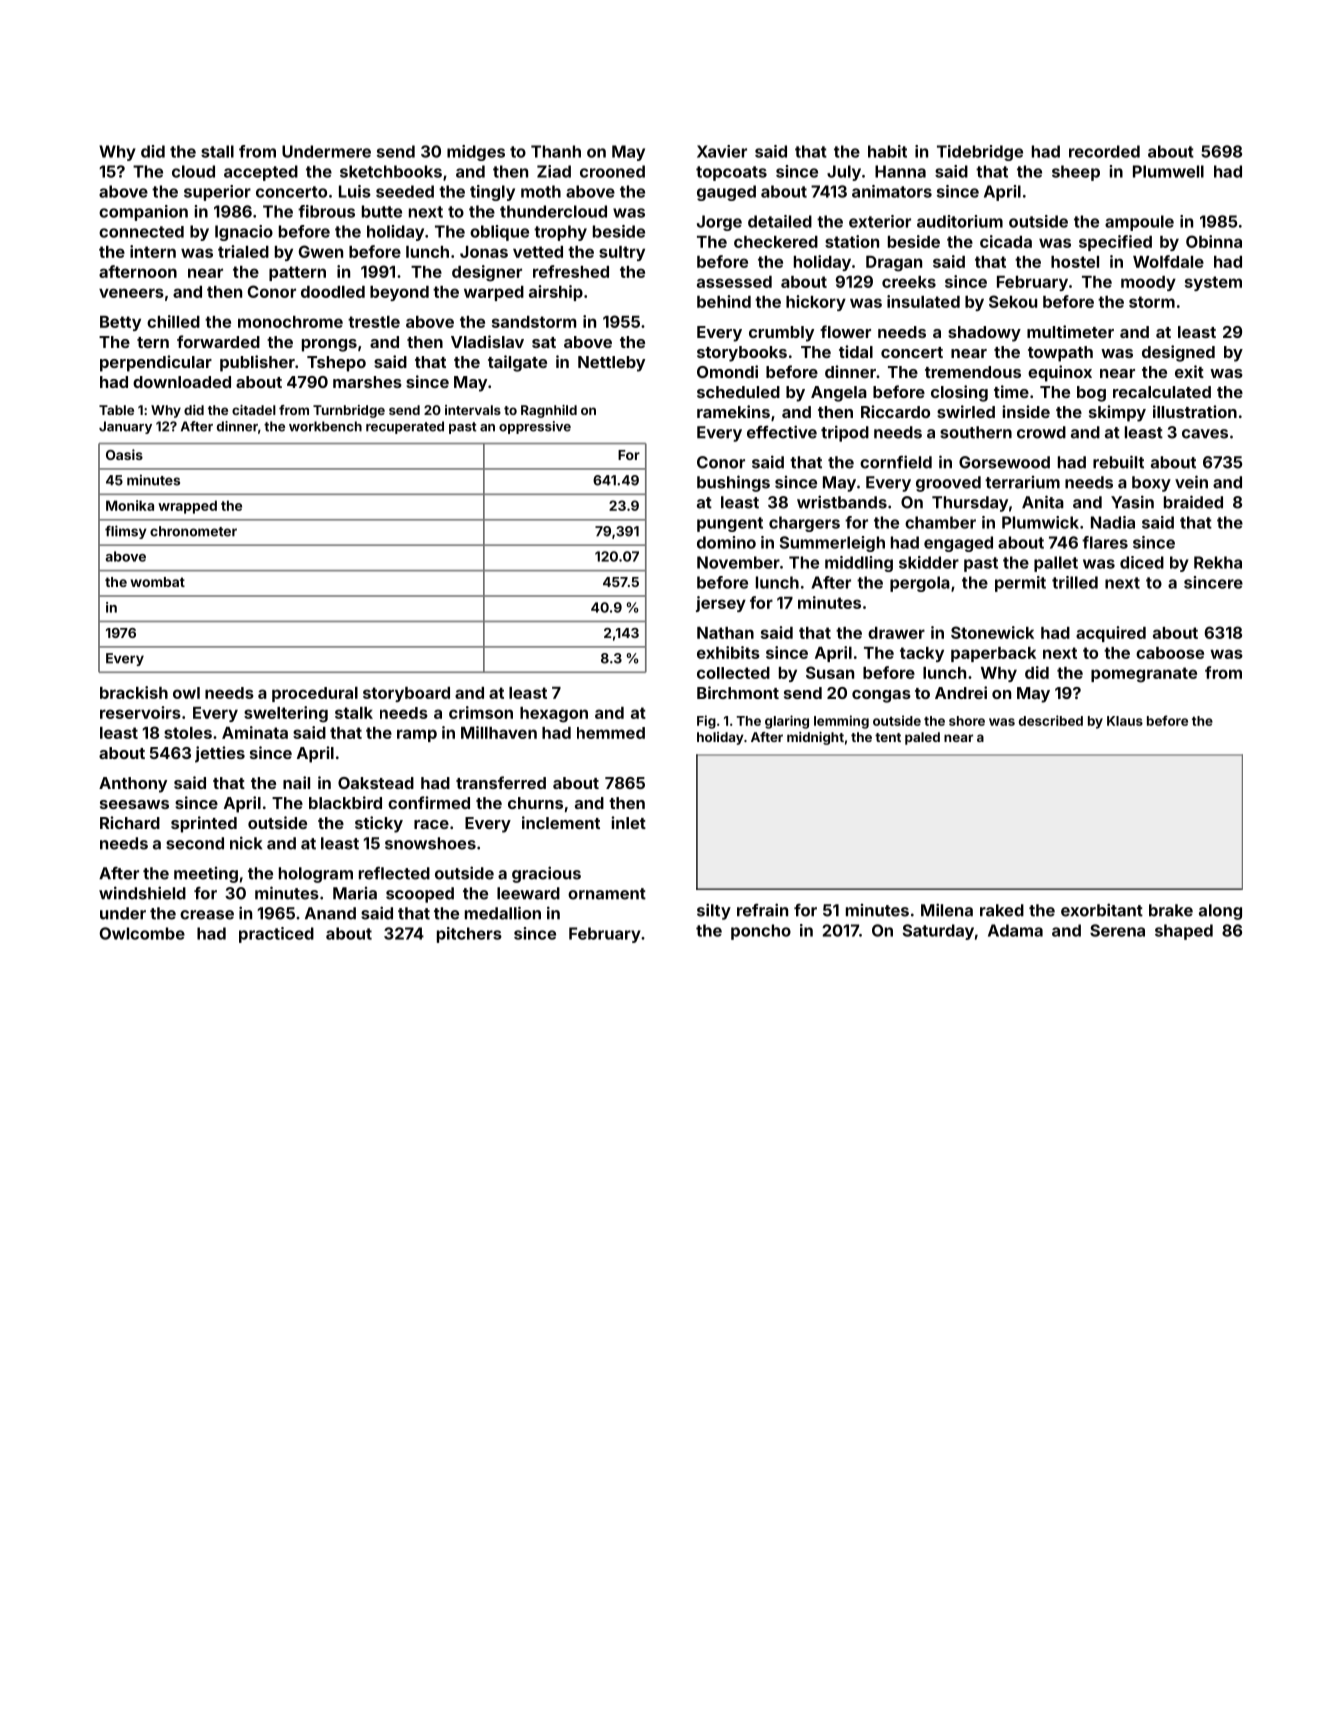 The image size is (1342, 1736). I want to click on moody, so click(1148, 283).
